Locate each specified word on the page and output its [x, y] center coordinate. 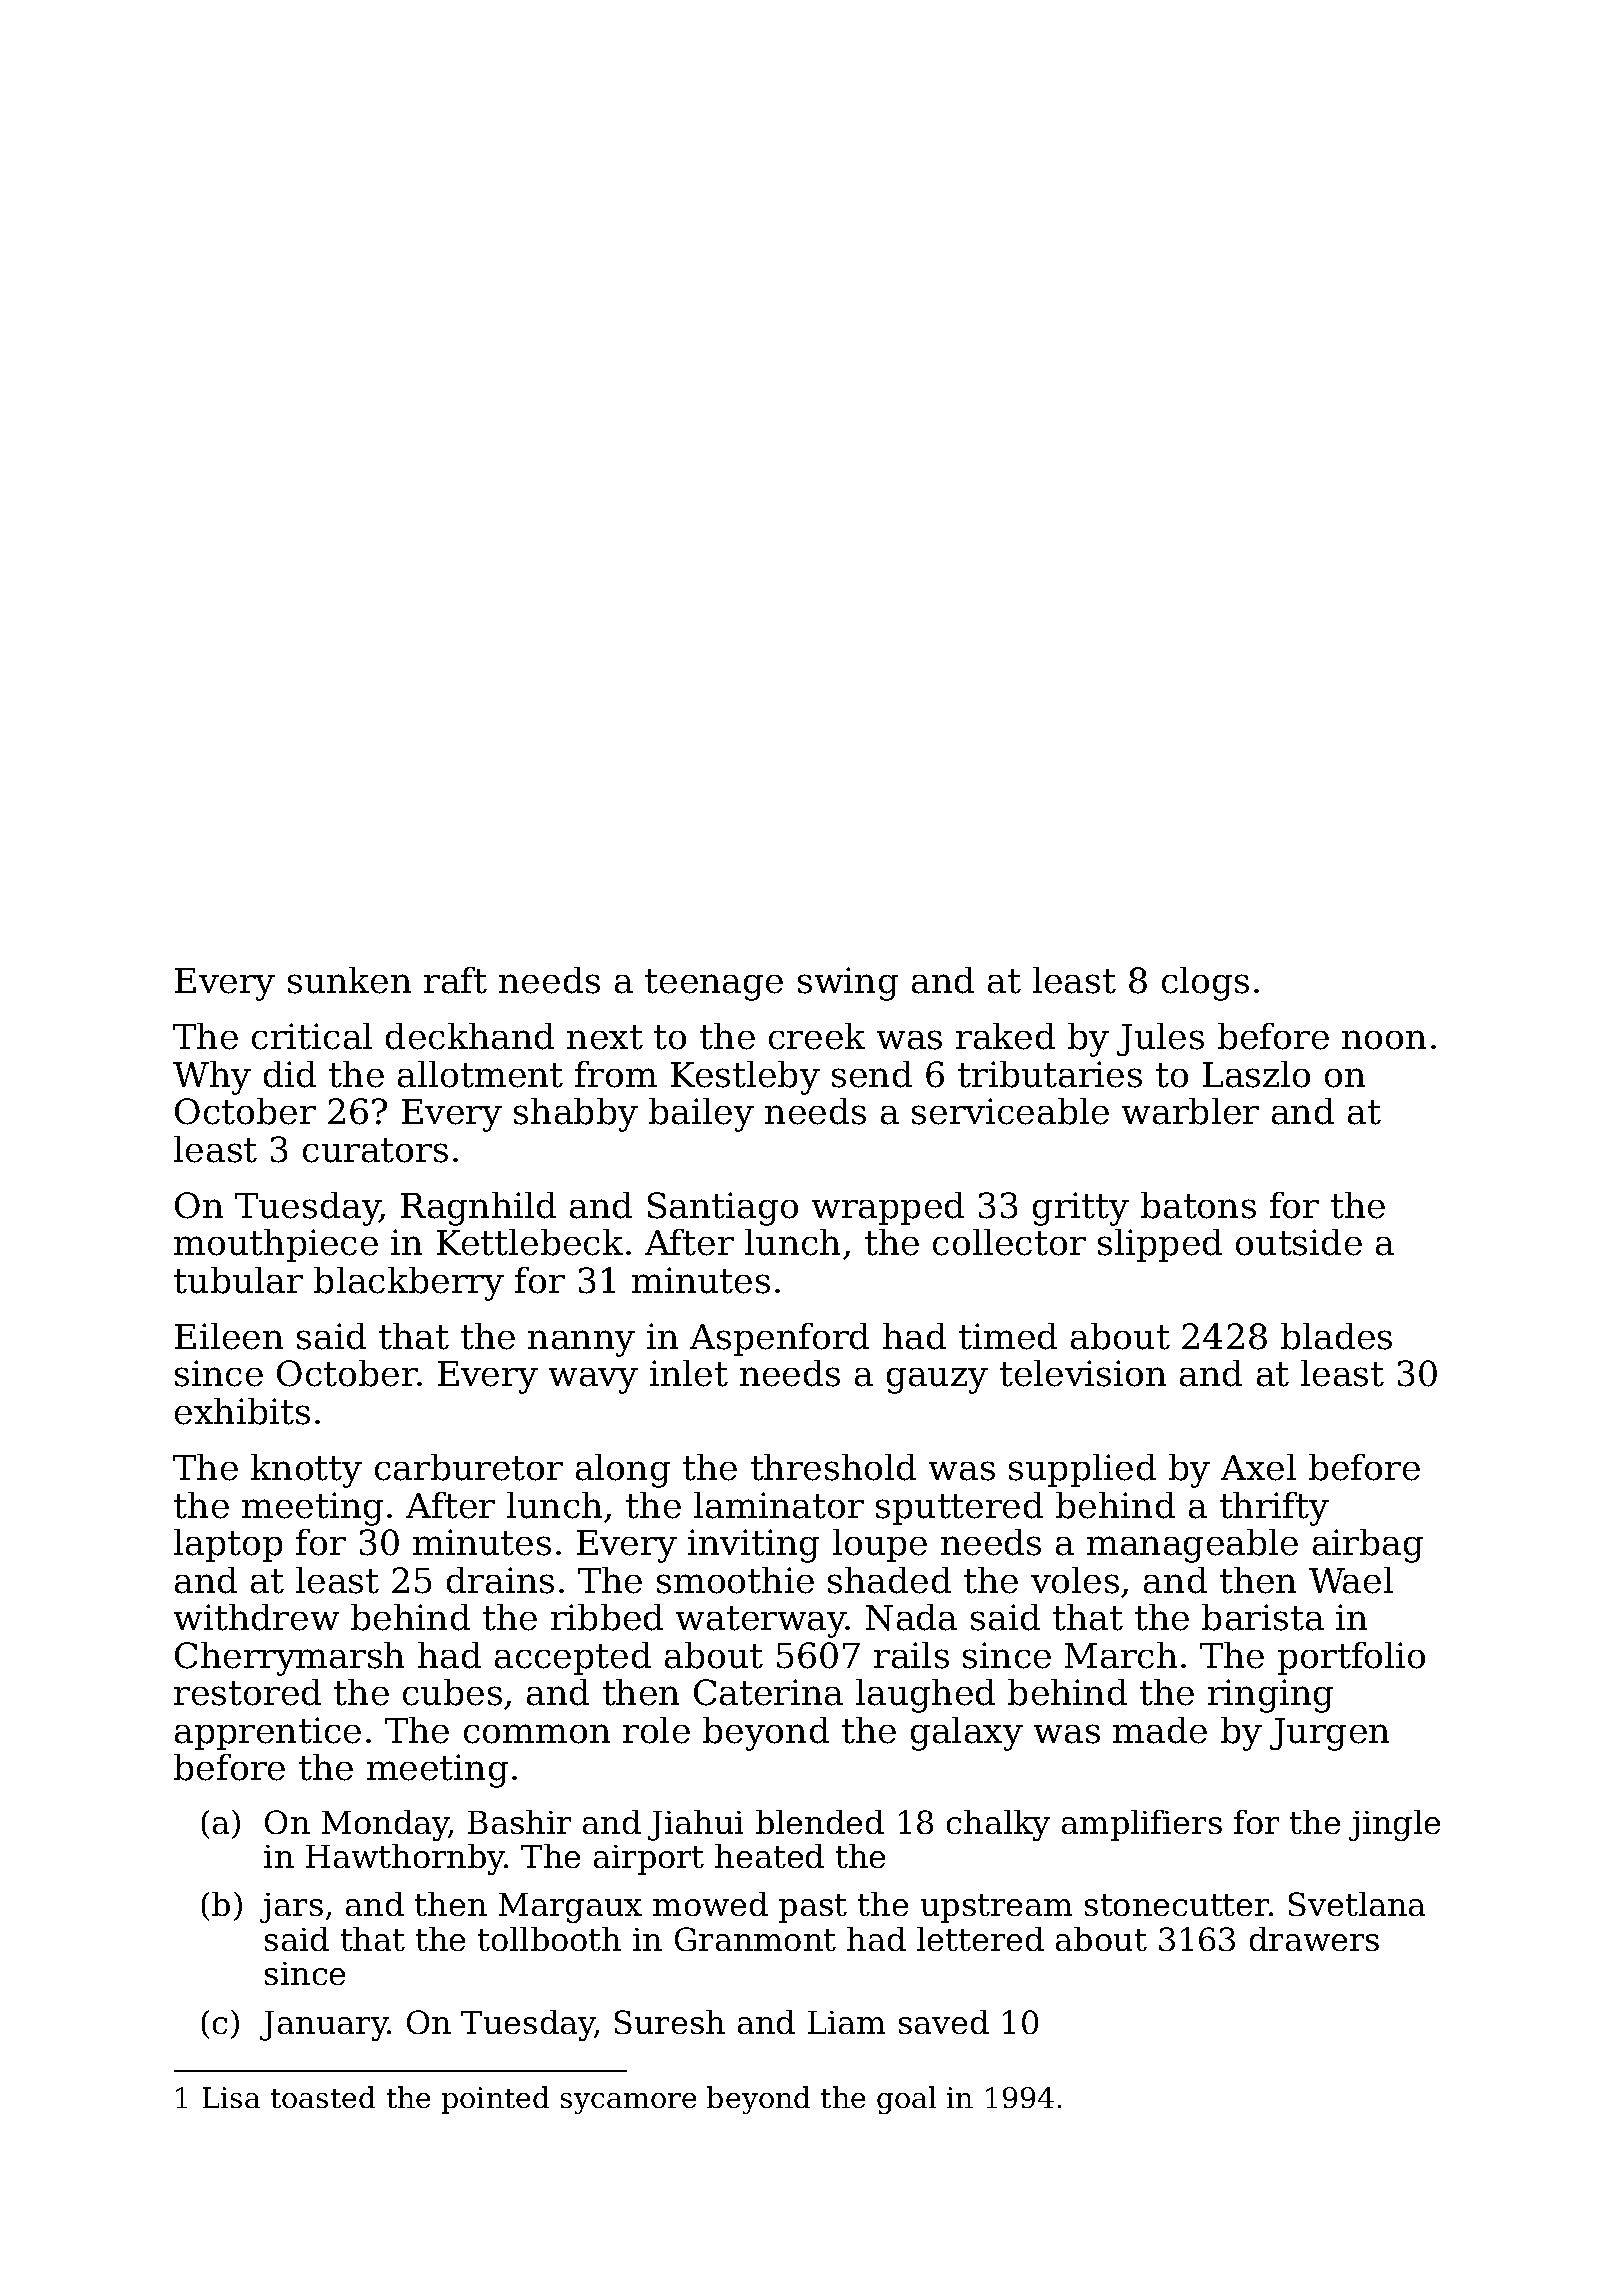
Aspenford [779, 1339]
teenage [714, 985]
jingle [1394, 1825]
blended [820, 1822]
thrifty [1274, 1509]
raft [455, 980]
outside [1299, 1242]
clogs [1205, 984]
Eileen [229, 1336]
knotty [306, 1471]
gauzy [937, 1381]
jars [291, 1908]
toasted [323, 2097]
